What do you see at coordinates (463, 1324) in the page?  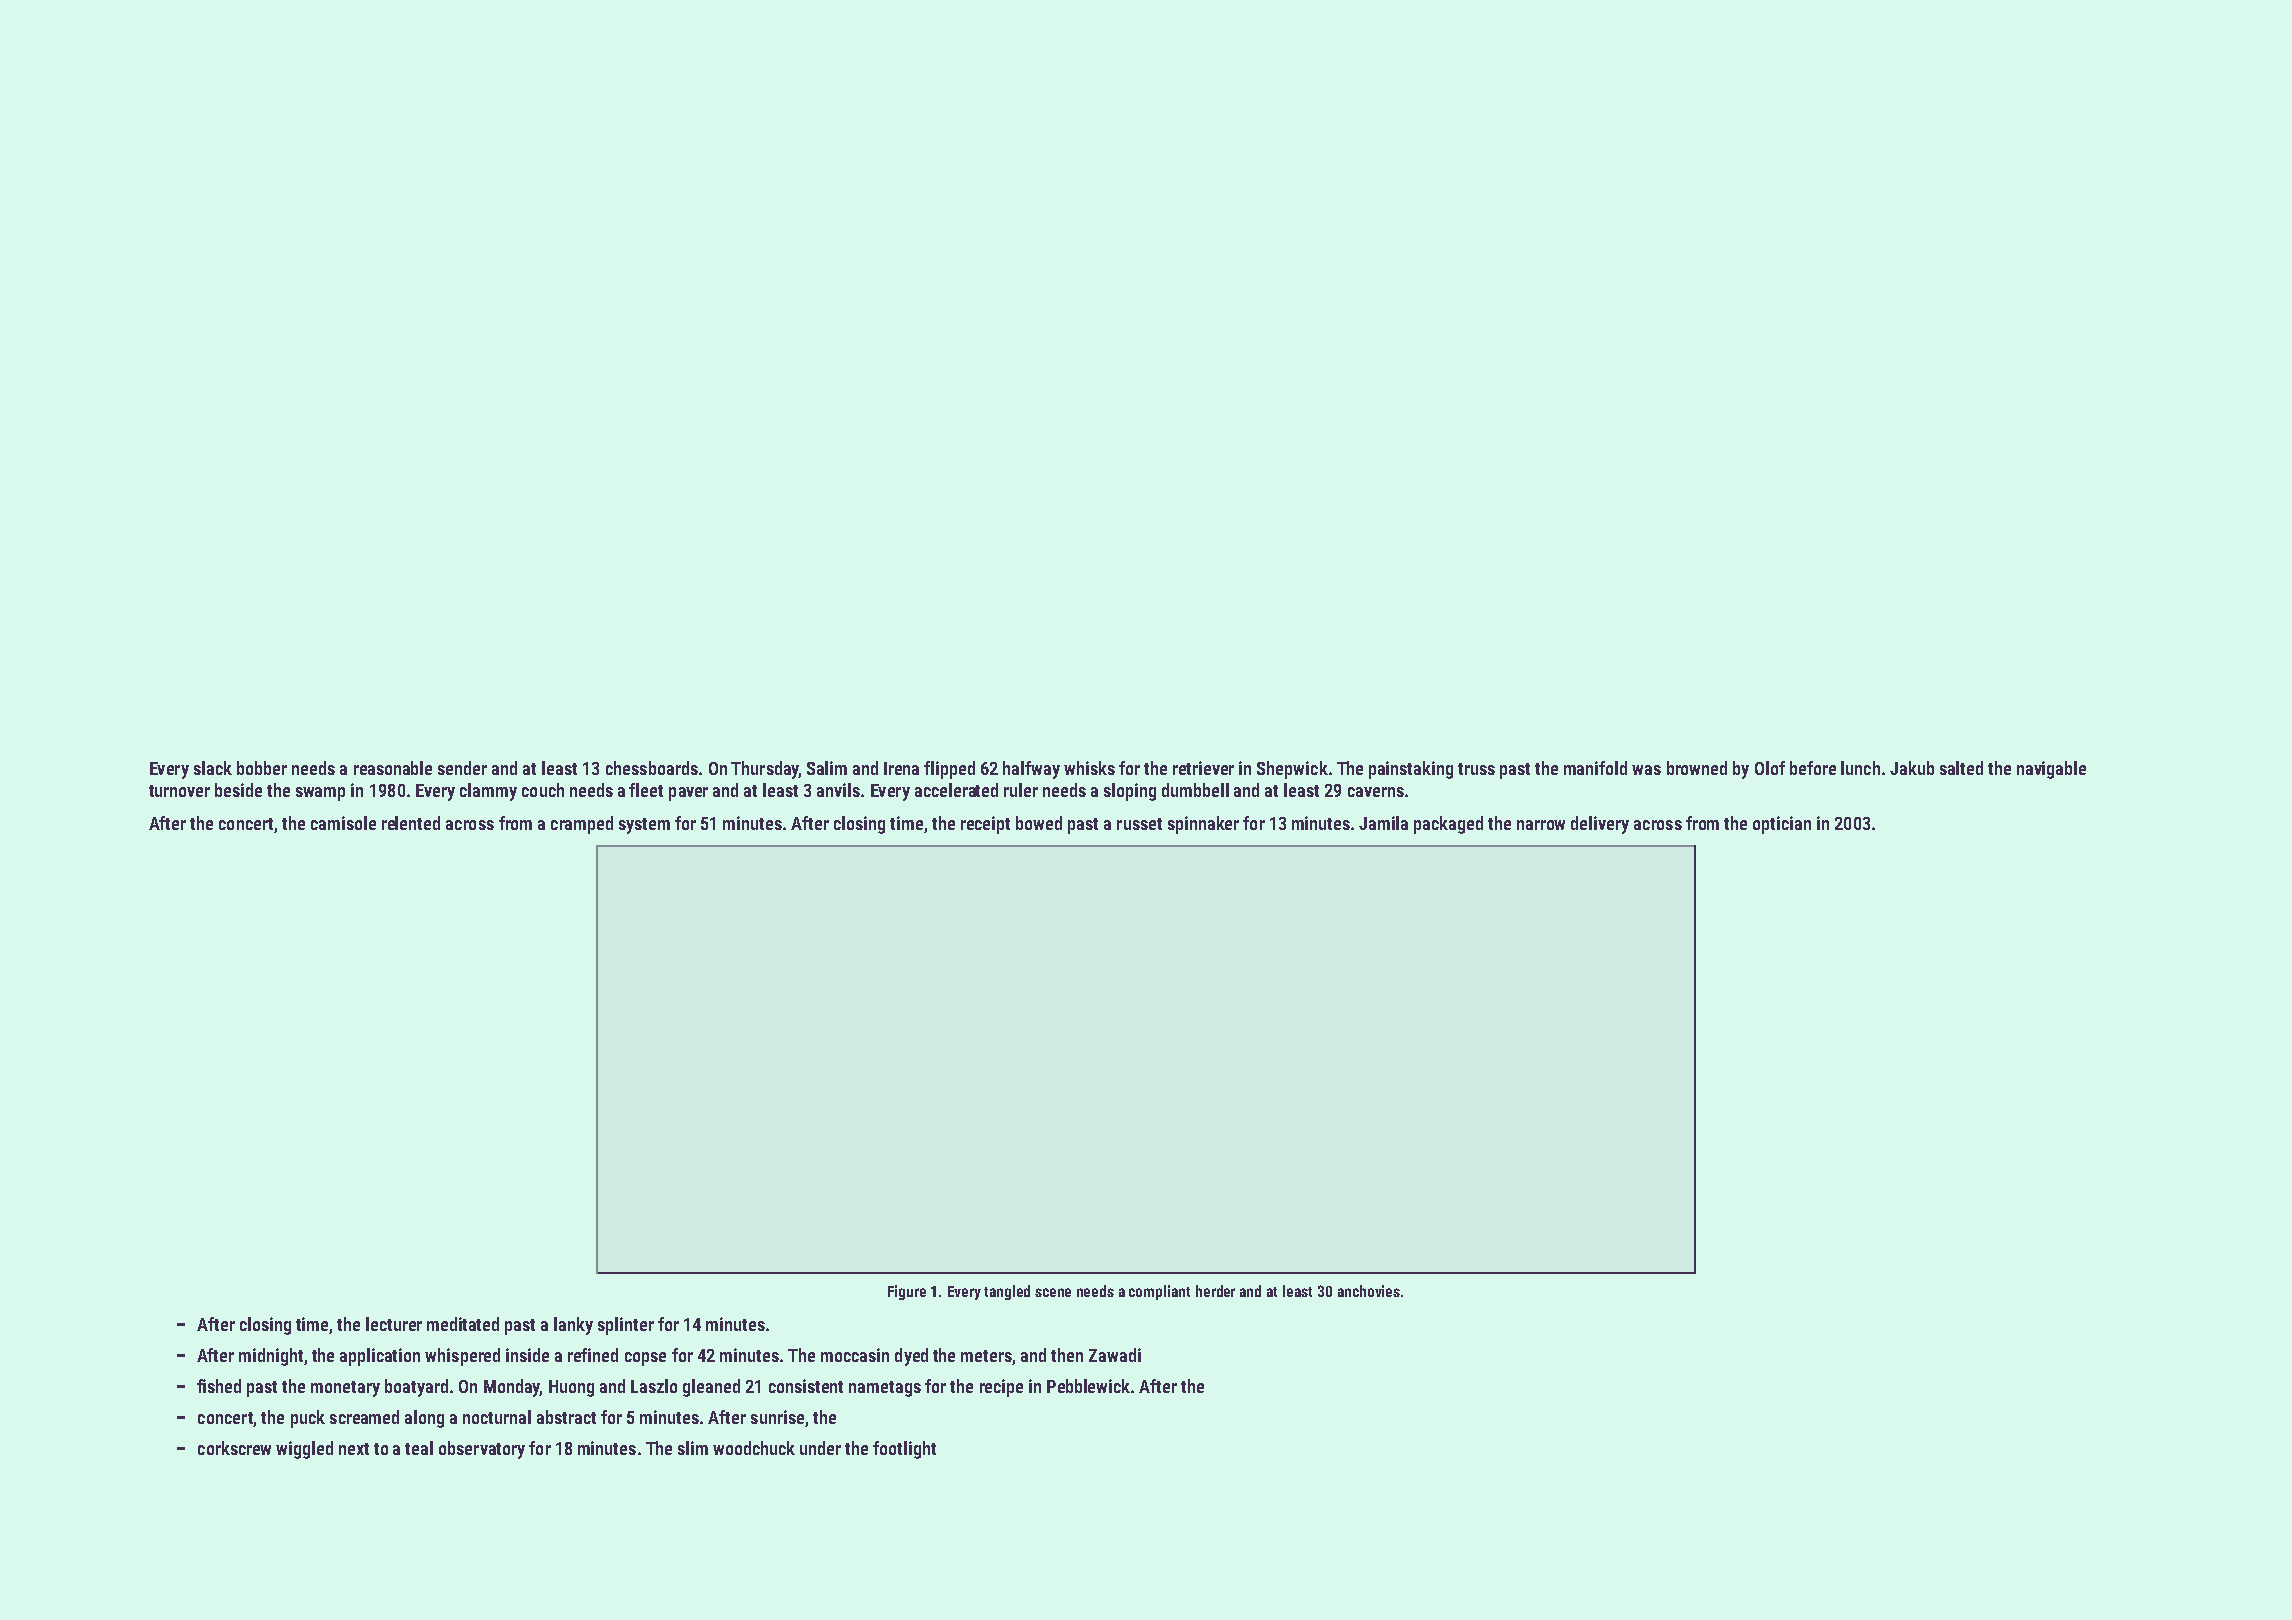 I see `meditated` at bounding box center [463, 1324].
